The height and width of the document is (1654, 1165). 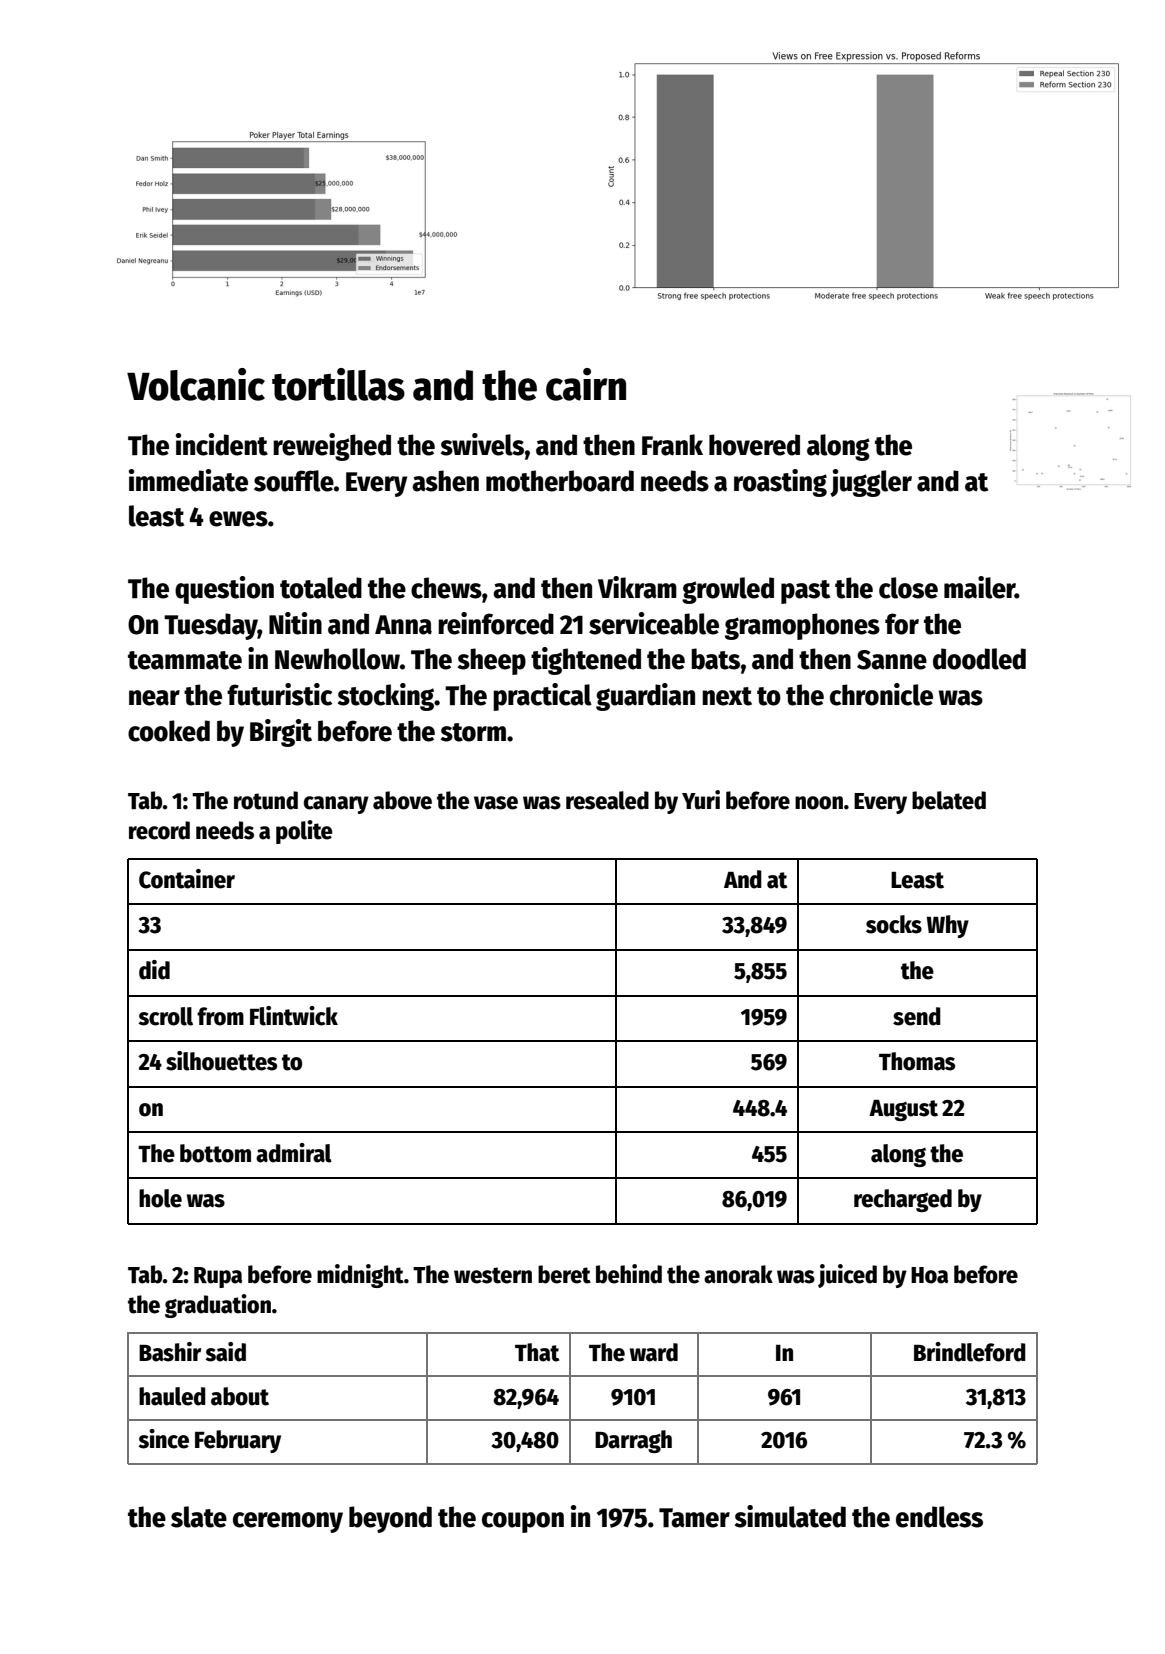 What do you see at coordinates (338, 384) in the document?
I see `tortillas` at bounding box center [338, 384].
